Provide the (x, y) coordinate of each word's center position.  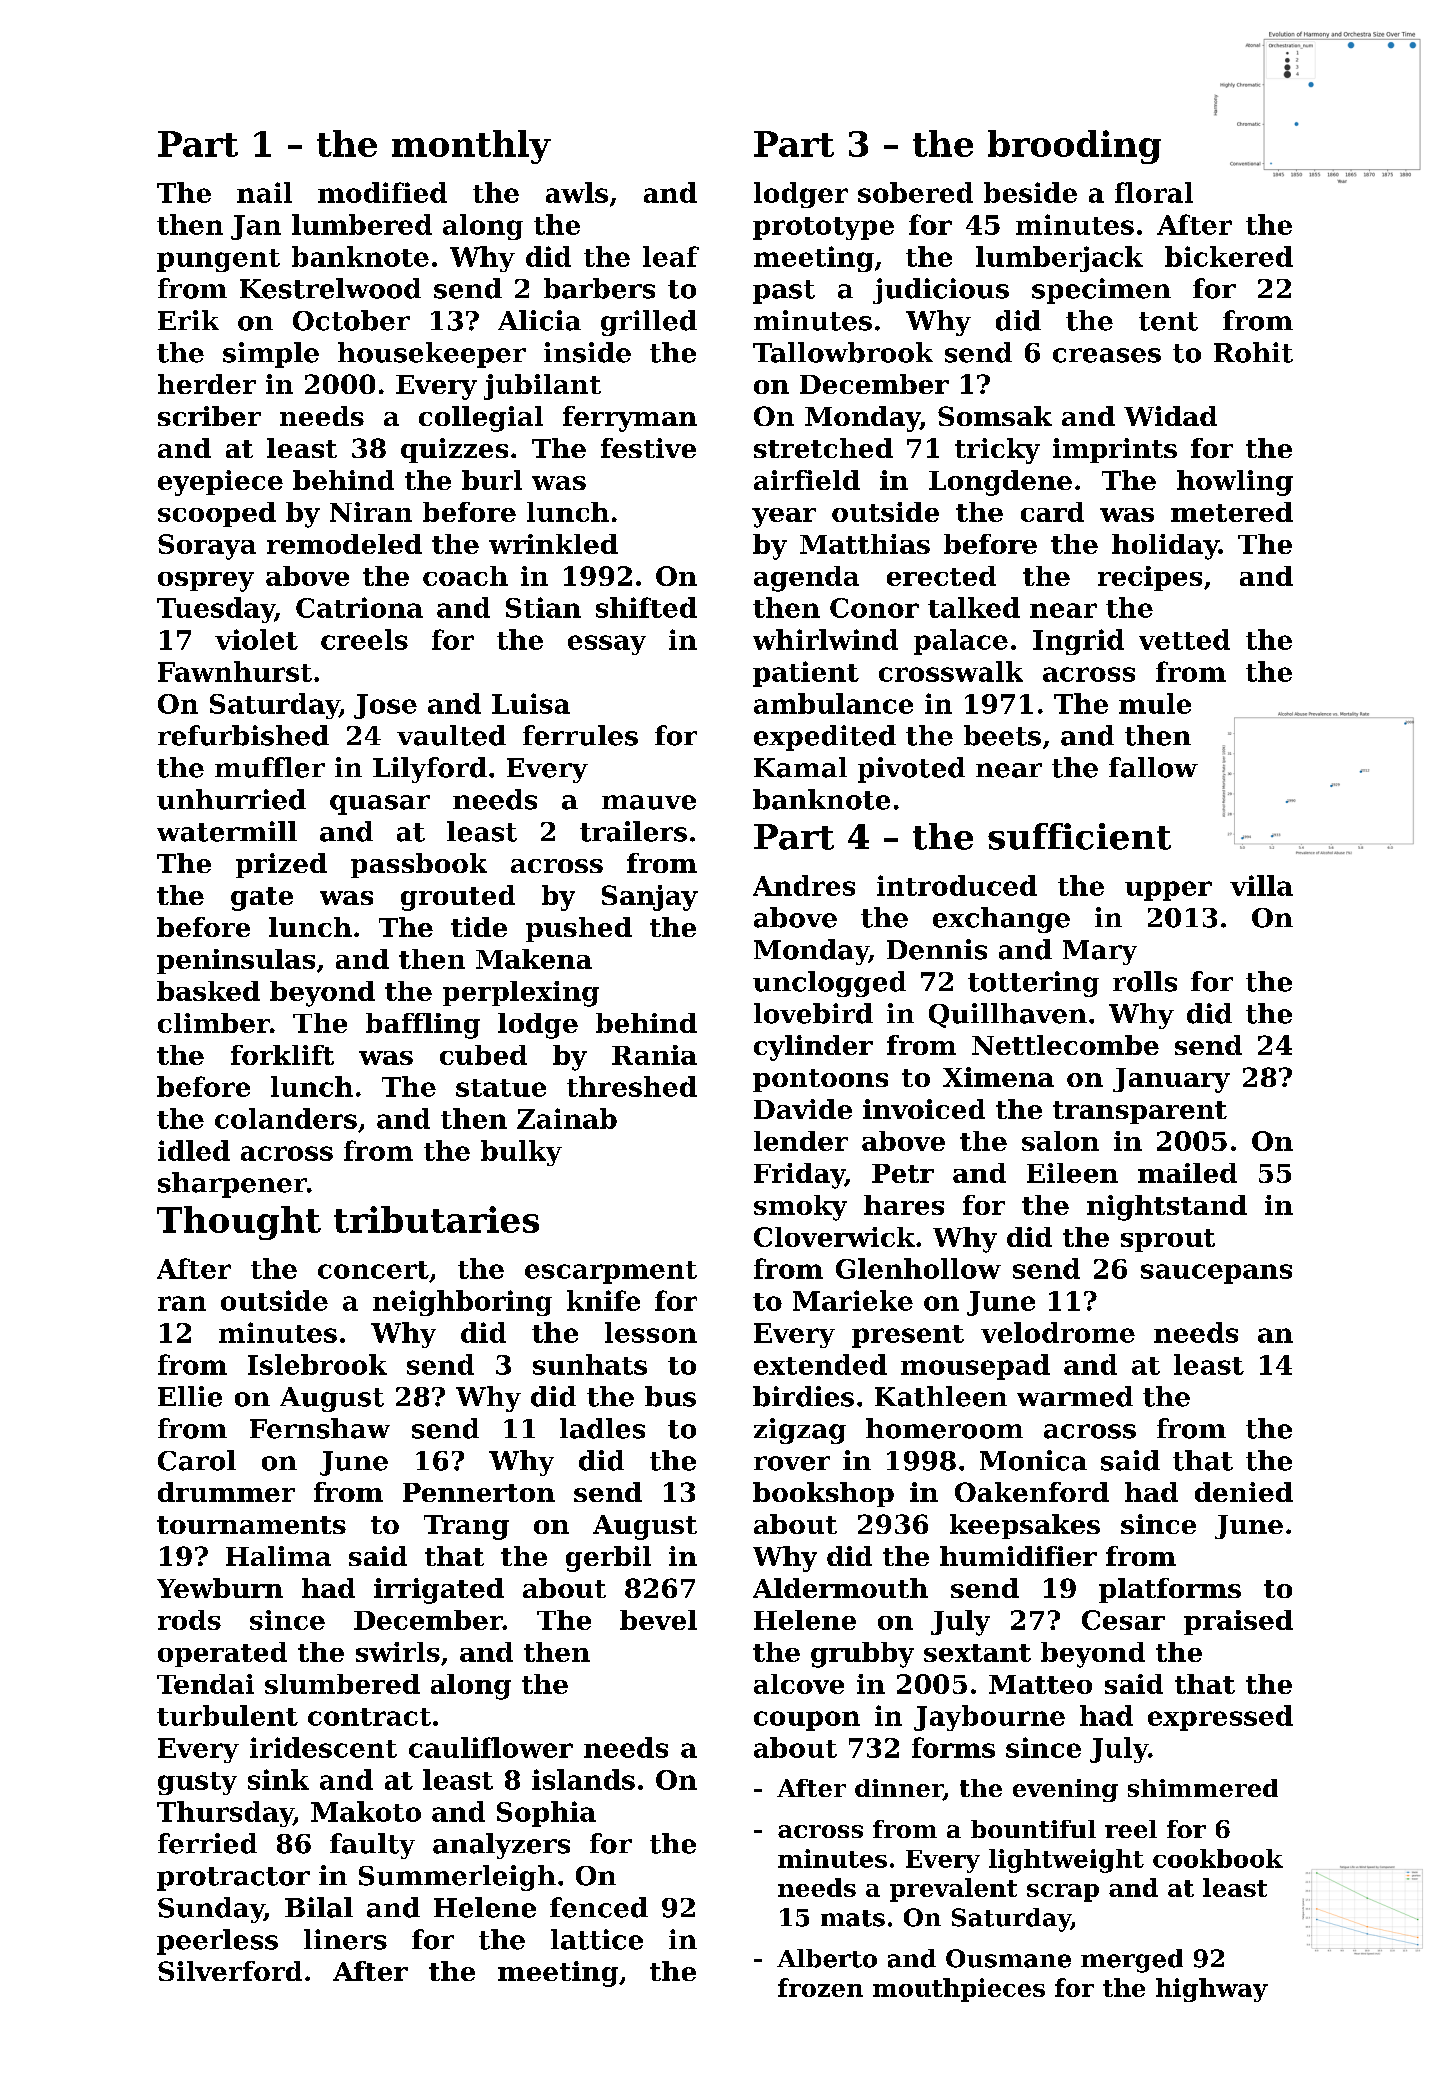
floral (1154, 192)
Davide (803, 1109)
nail (264, 192)
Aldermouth (840, 1588)
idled (194, 1150)
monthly (471, 147)
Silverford (230, 1971)
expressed (1220, 1718)
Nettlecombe (1065, 1045)
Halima (278, 1556)
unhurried (231, 799)
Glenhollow (918, 1268)
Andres (804, 885)
